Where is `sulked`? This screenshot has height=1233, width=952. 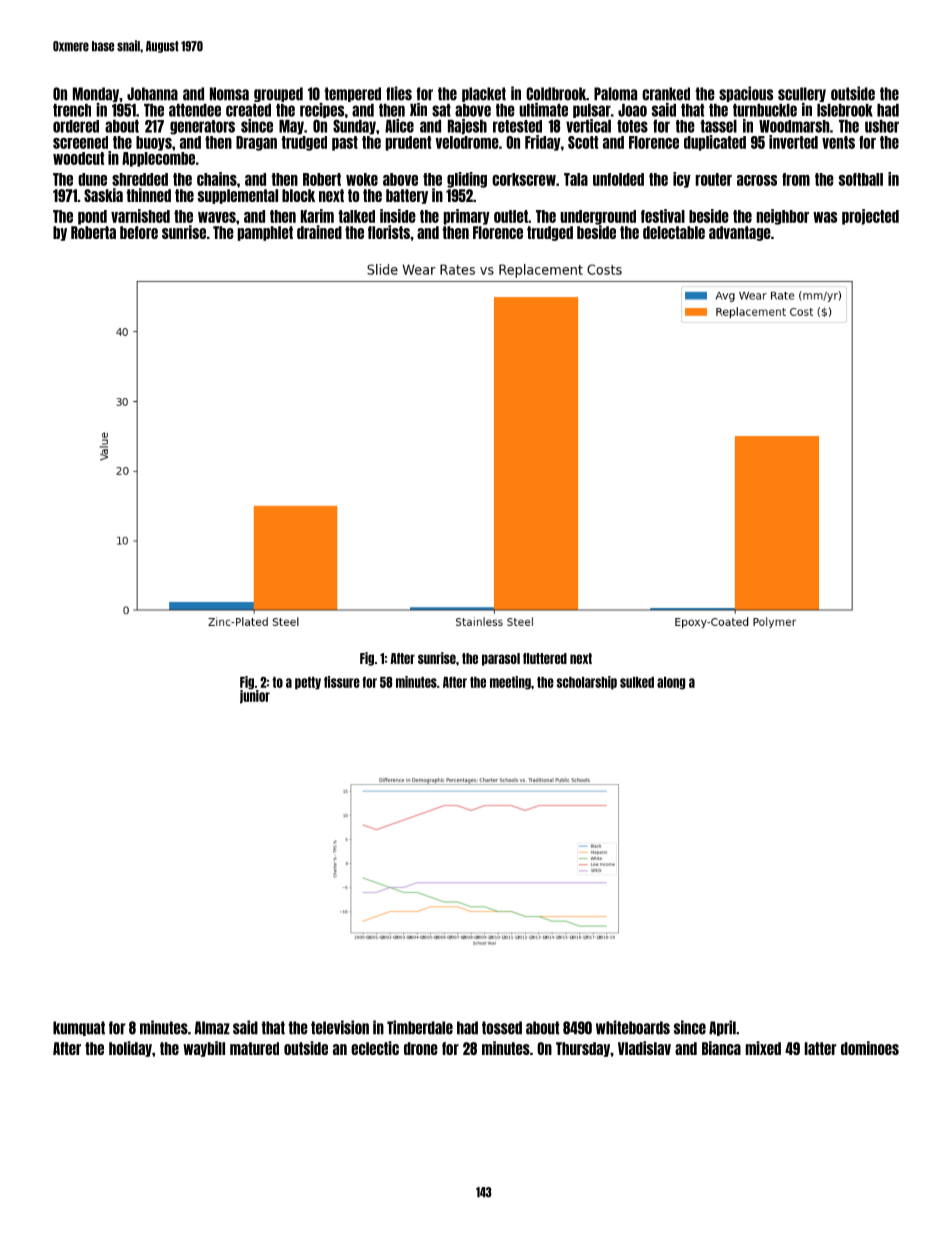 sulked is located at coordinates (637, 682).
